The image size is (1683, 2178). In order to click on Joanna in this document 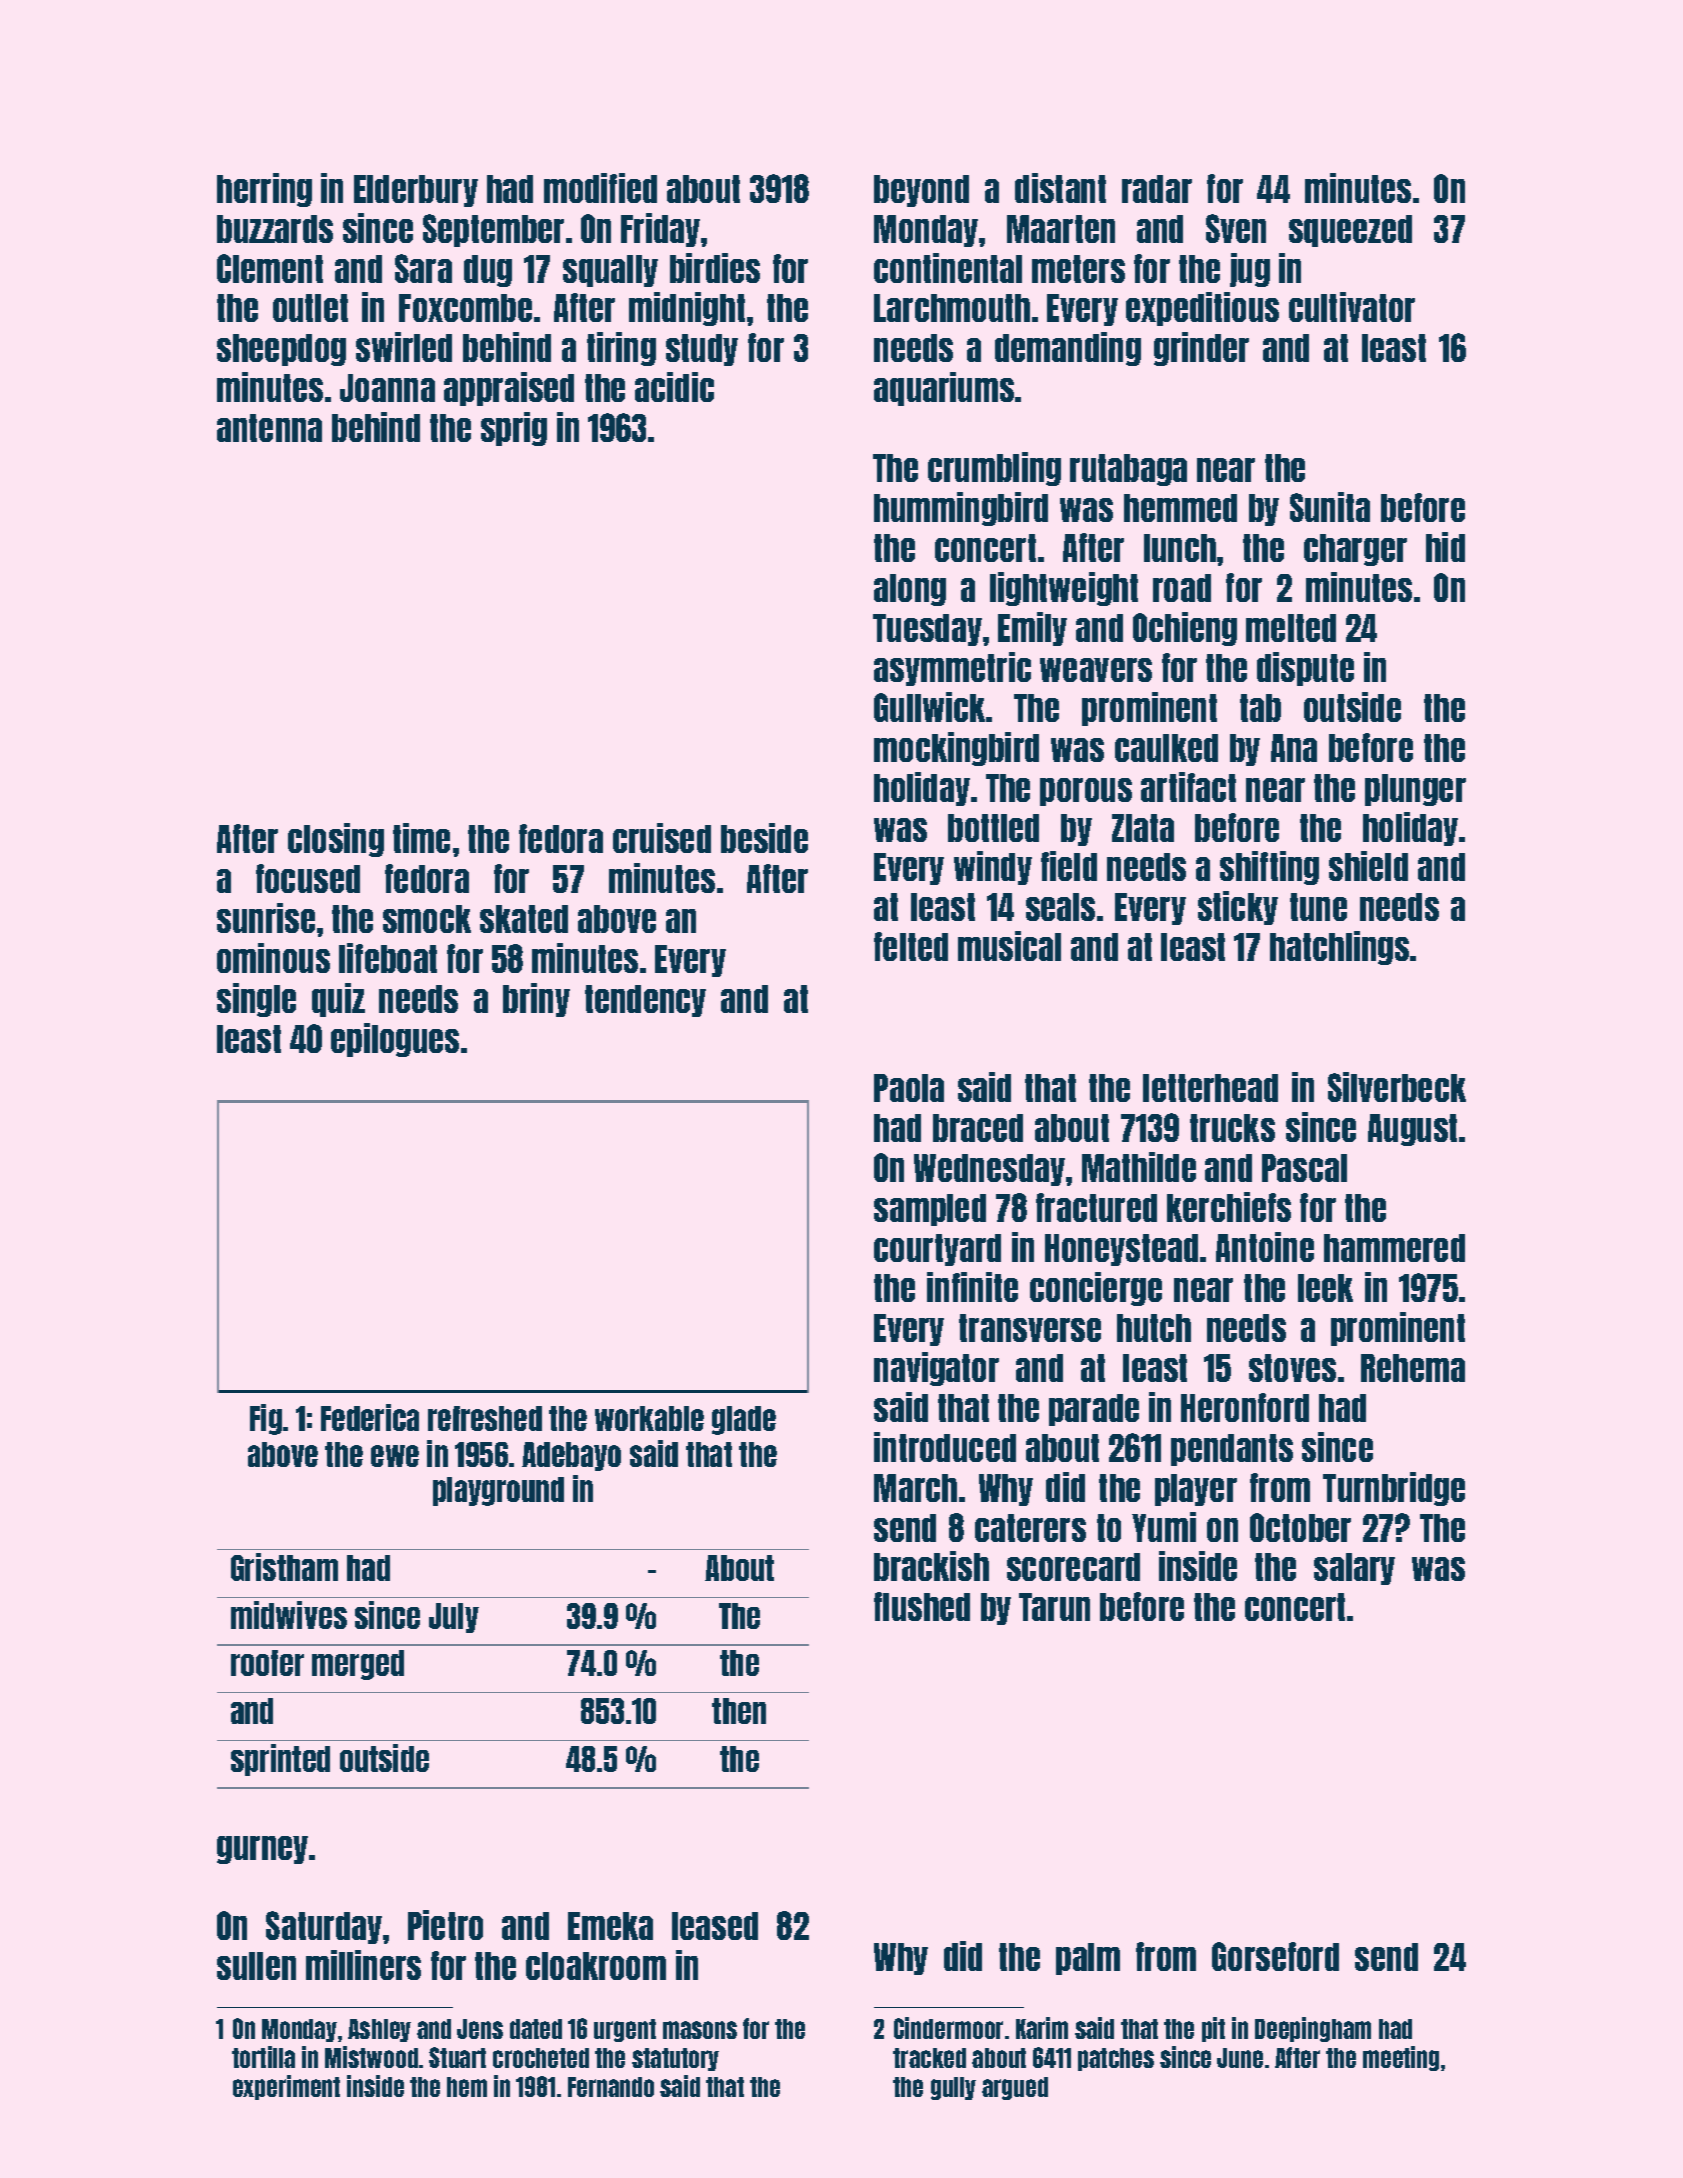, I will do `click(387, 388)`.
